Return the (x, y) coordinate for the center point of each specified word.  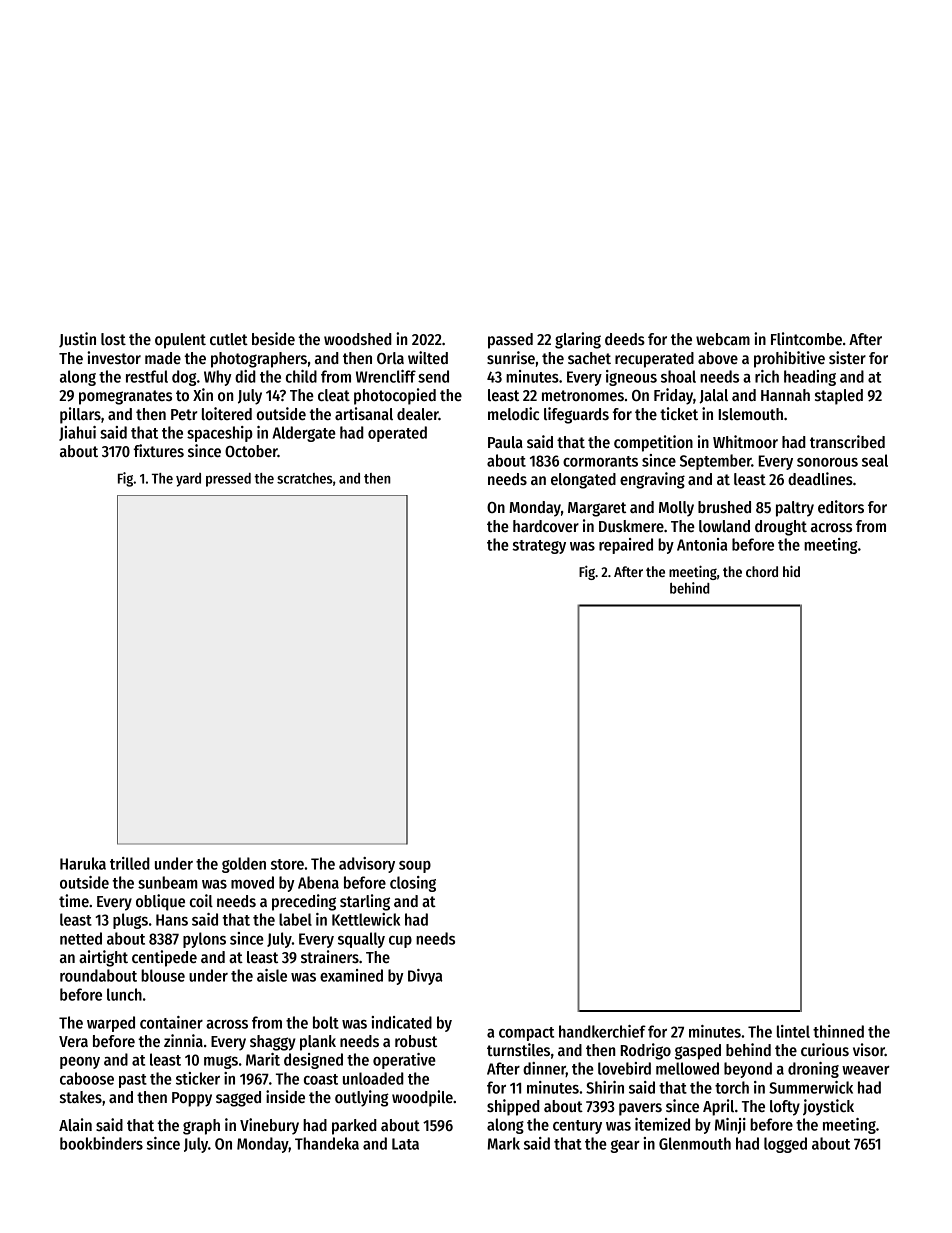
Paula (505, 442)
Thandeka (327, 1143)
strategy (539, 547)
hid (791, 571)
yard (188, 480)
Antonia (702, 544)
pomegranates (125, 397)
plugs (130, 921)
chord (762, 571)
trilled (130, 863)
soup (415, 867)
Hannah (785, 395)
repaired (626, 546)
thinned (838, 1031)
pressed (228, 480)
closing (413, 884)
